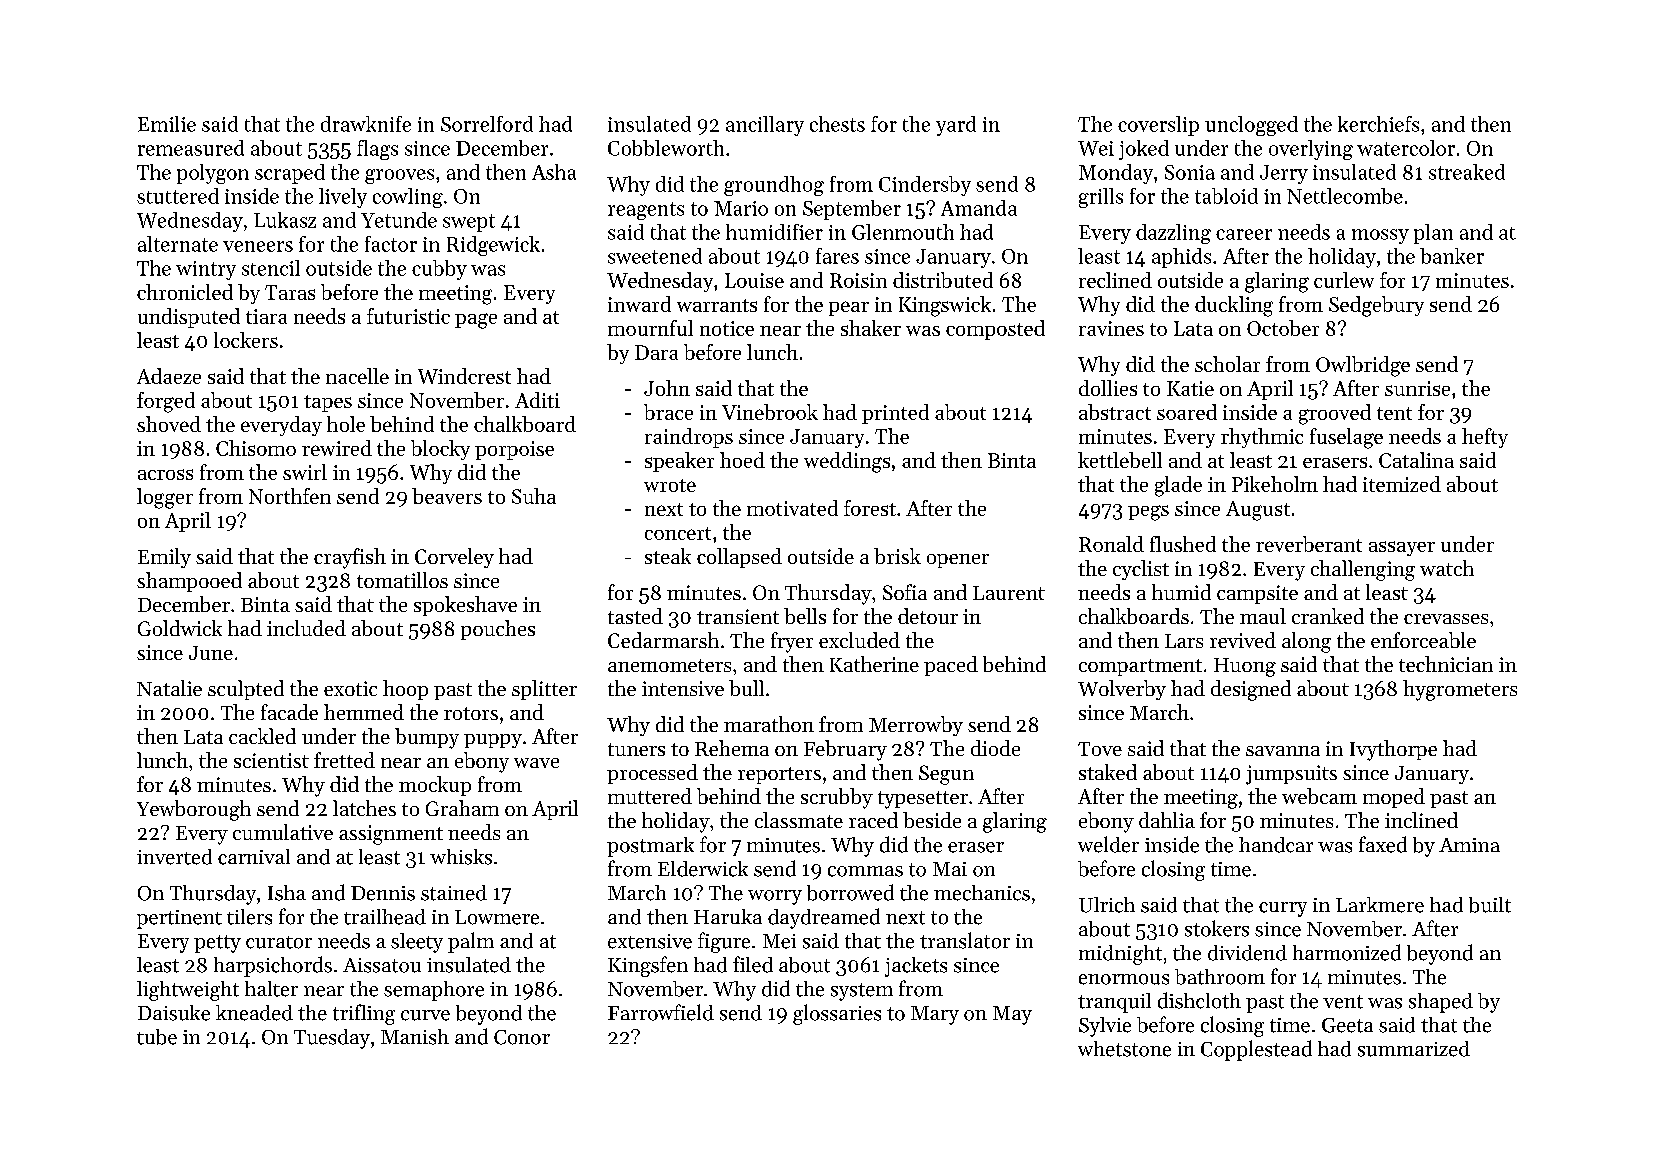  I want to click on cumulative, so click(283, 832).
